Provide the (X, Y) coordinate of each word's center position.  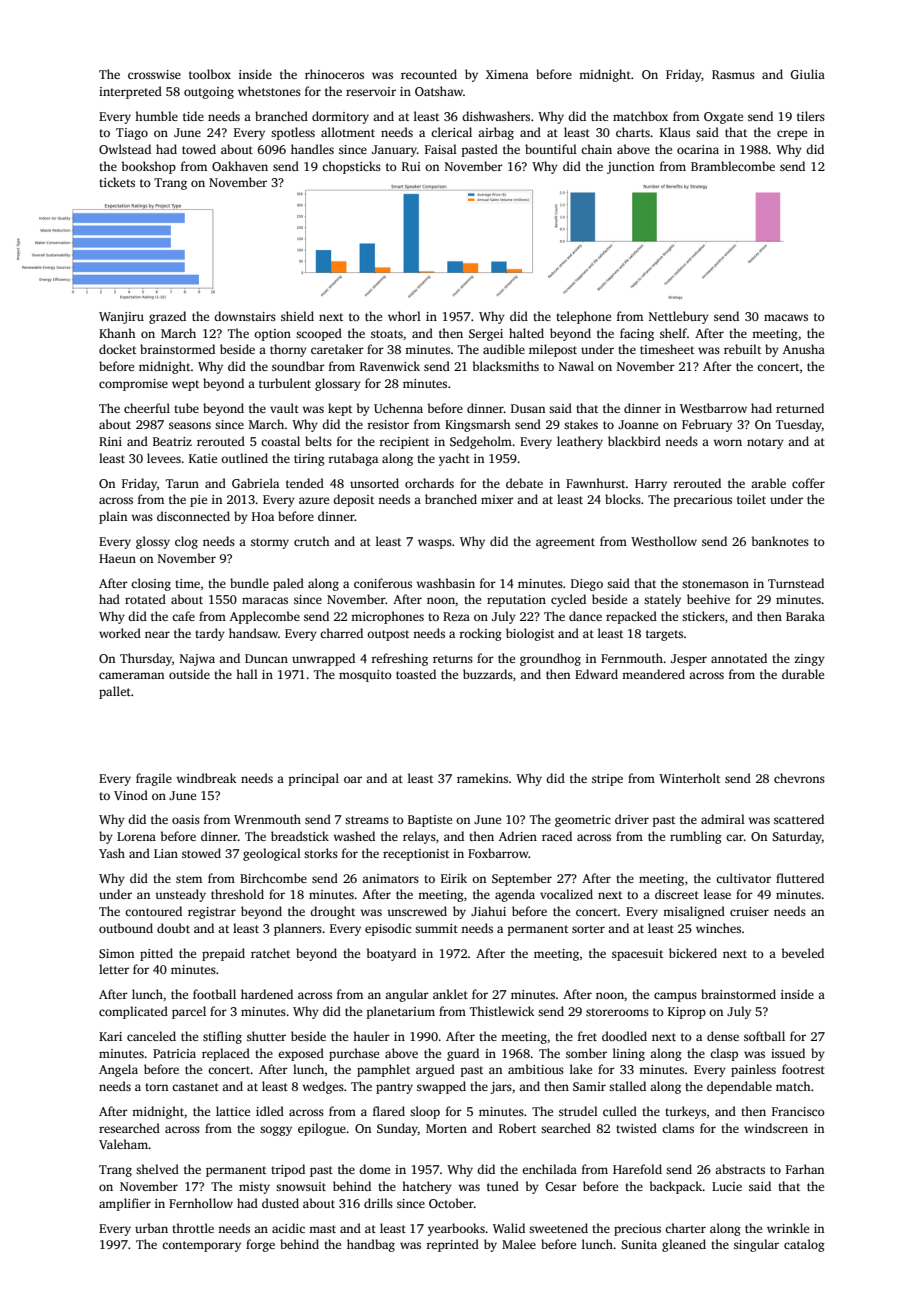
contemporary (201, 1246)
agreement (565, 543)
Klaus (675, 132)
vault (284, 408)
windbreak (206, 778)
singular (756, 1245)
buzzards (488, 674)
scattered (799, 819)
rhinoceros (334, 74)
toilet (751, 499)
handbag (371, 1245)
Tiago (132, 134)
